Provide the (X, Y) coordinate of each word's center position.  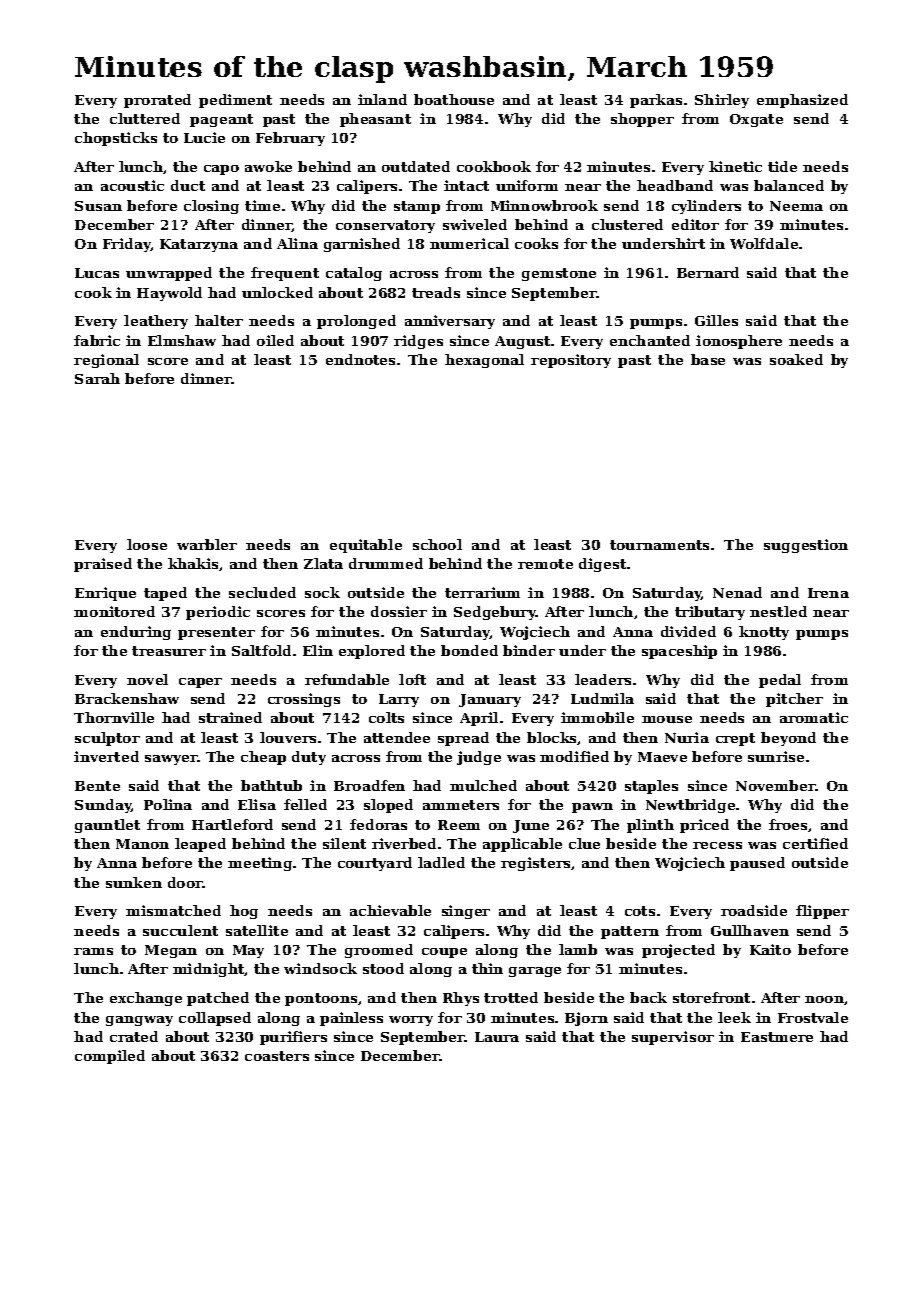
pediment (235, 101)
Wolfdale (764, 243)
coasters (277, 1056)
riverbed (404, 843)
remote (545, 564)
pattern (630, 932)
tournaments (659, 545)
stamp (417, 207)
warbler (207, 544)
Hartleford (232, 824)
